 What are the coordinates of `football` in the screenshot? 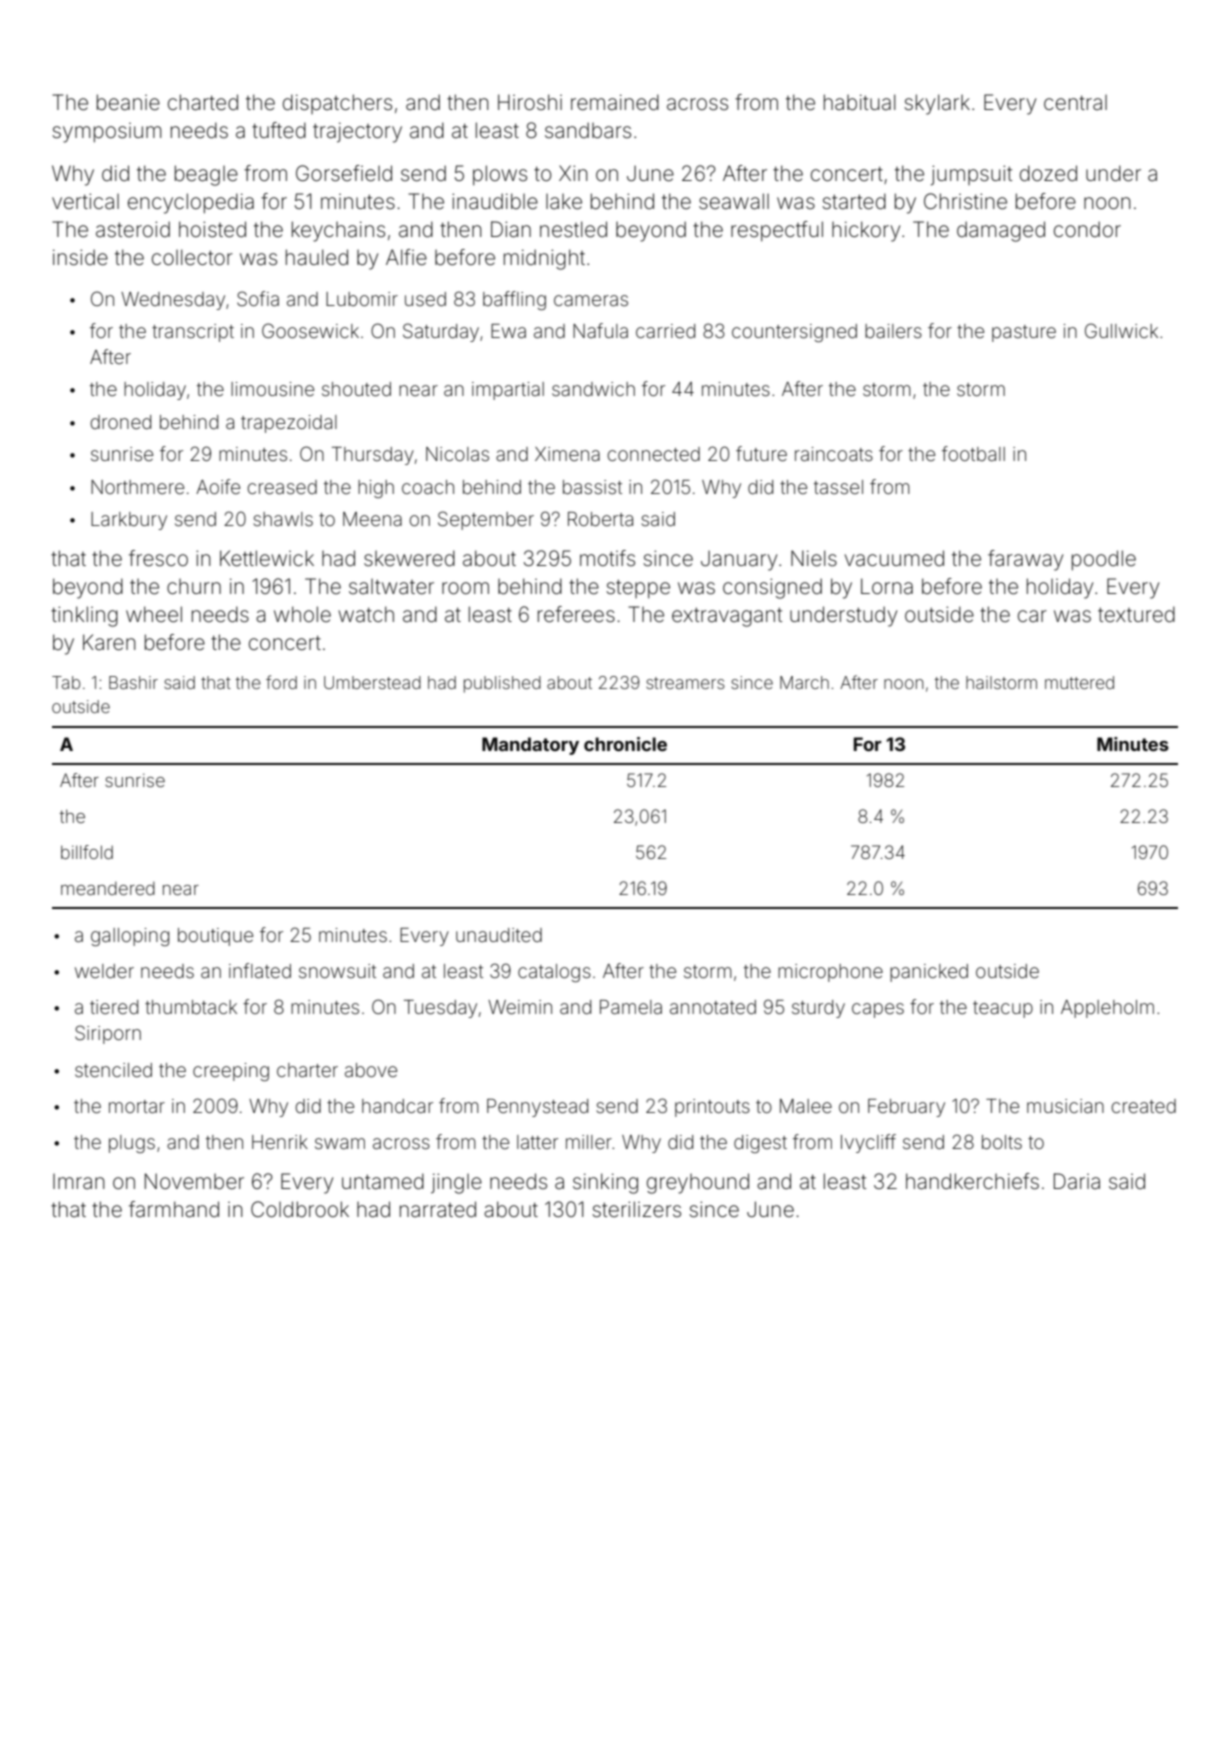 It's located at (973, 453).
